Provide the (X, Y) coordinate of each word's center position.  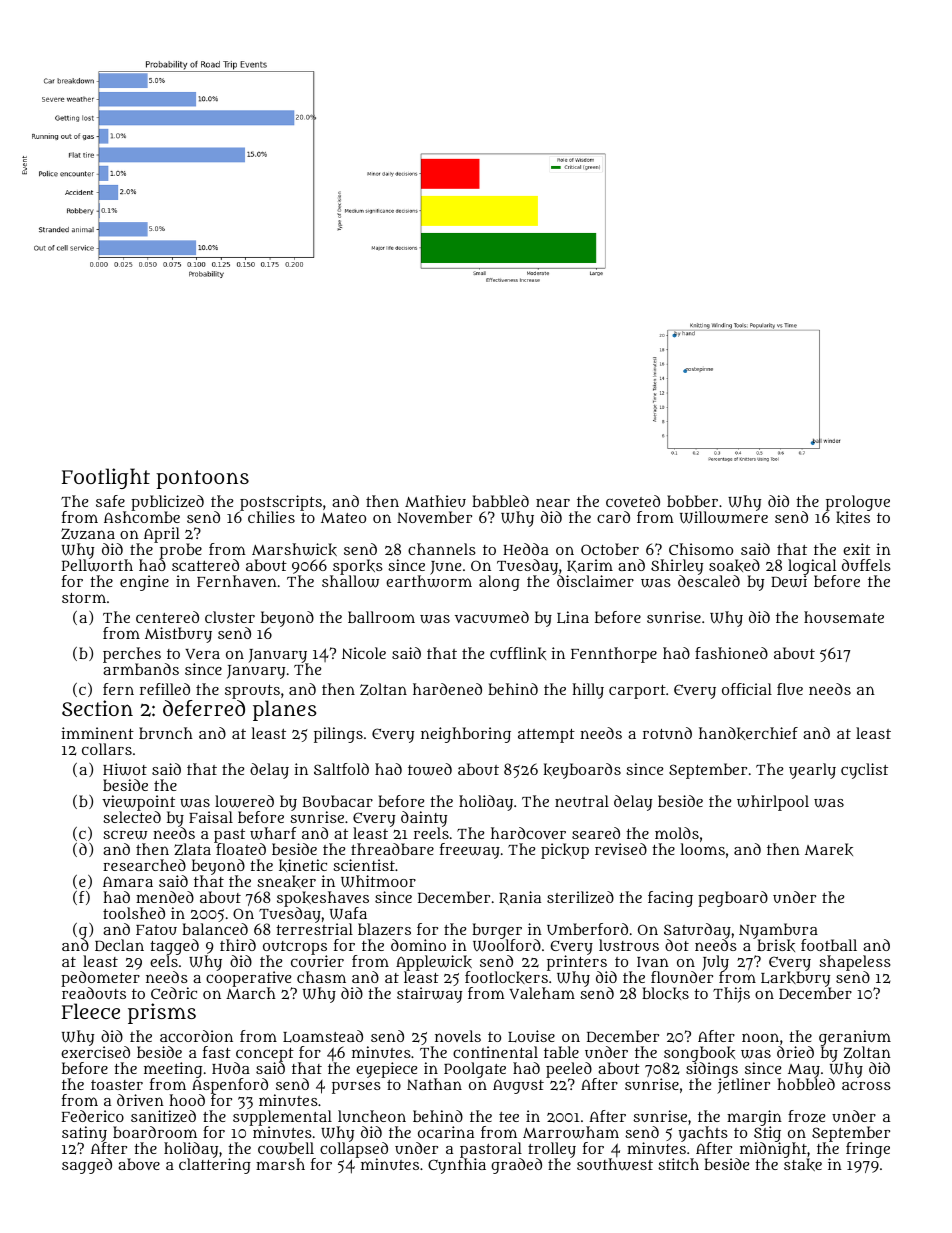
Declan (119, 945)
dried (795, 1052)
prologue (858, 503)
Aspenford (230, 1086)
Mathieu (435, 501)
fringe (868, 1150)
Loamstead (323, 1036)
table (561, 1052)
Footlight (106, 478)
